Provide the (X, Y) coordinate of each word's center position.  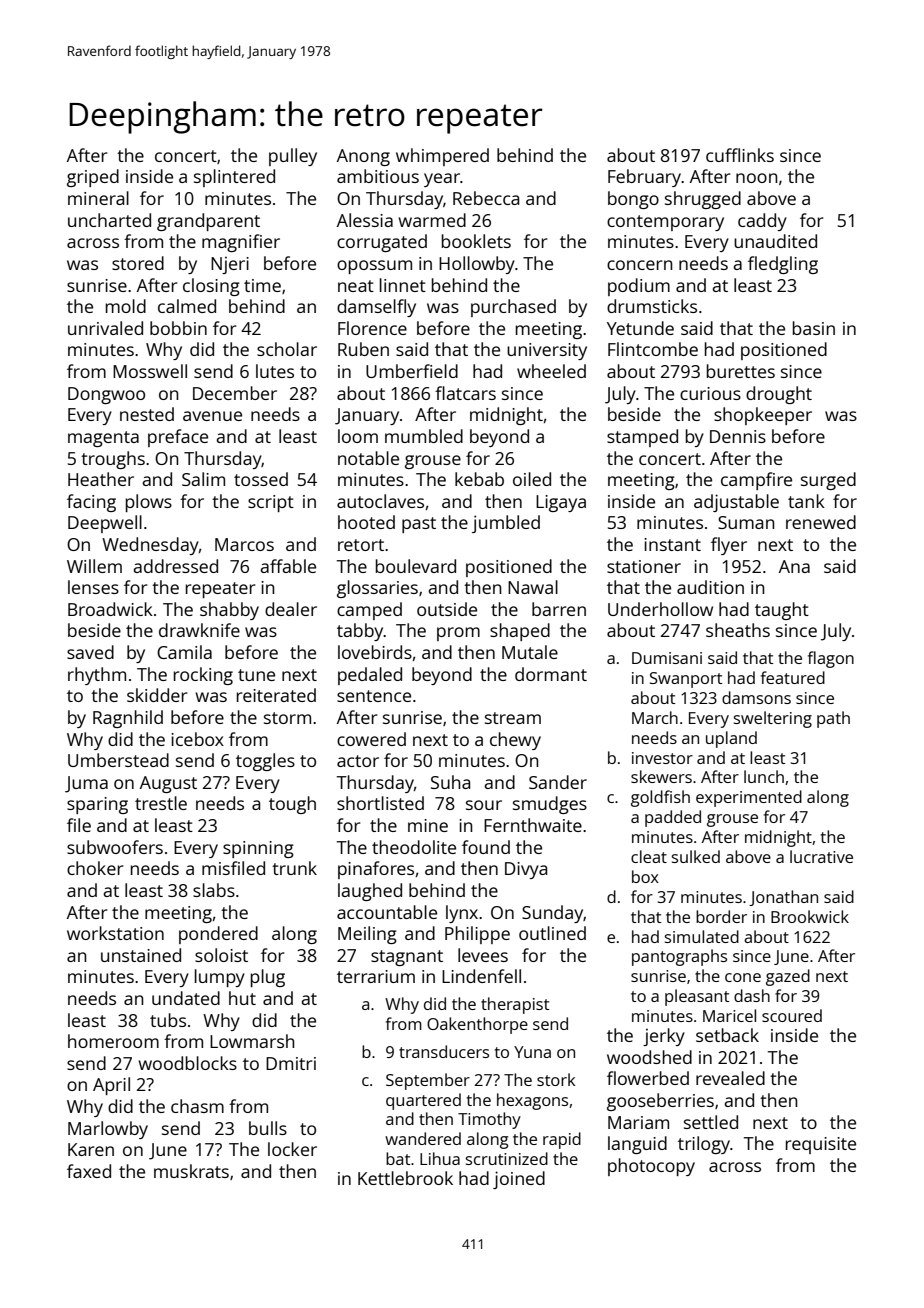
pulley (293, 157)
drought (779, 395)
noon (757, 178)
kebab (479, 479)
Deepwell (105, 524)
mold (126, 306)
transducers (444, 1051)
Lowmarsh (252, 1041)
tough (292, 805)
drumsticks (652, 306)
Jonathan (783, 898)
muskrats (191, 1171)
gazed (788, 977)
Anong (363, 157)
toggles (265, 762)
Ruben (363, 349)
